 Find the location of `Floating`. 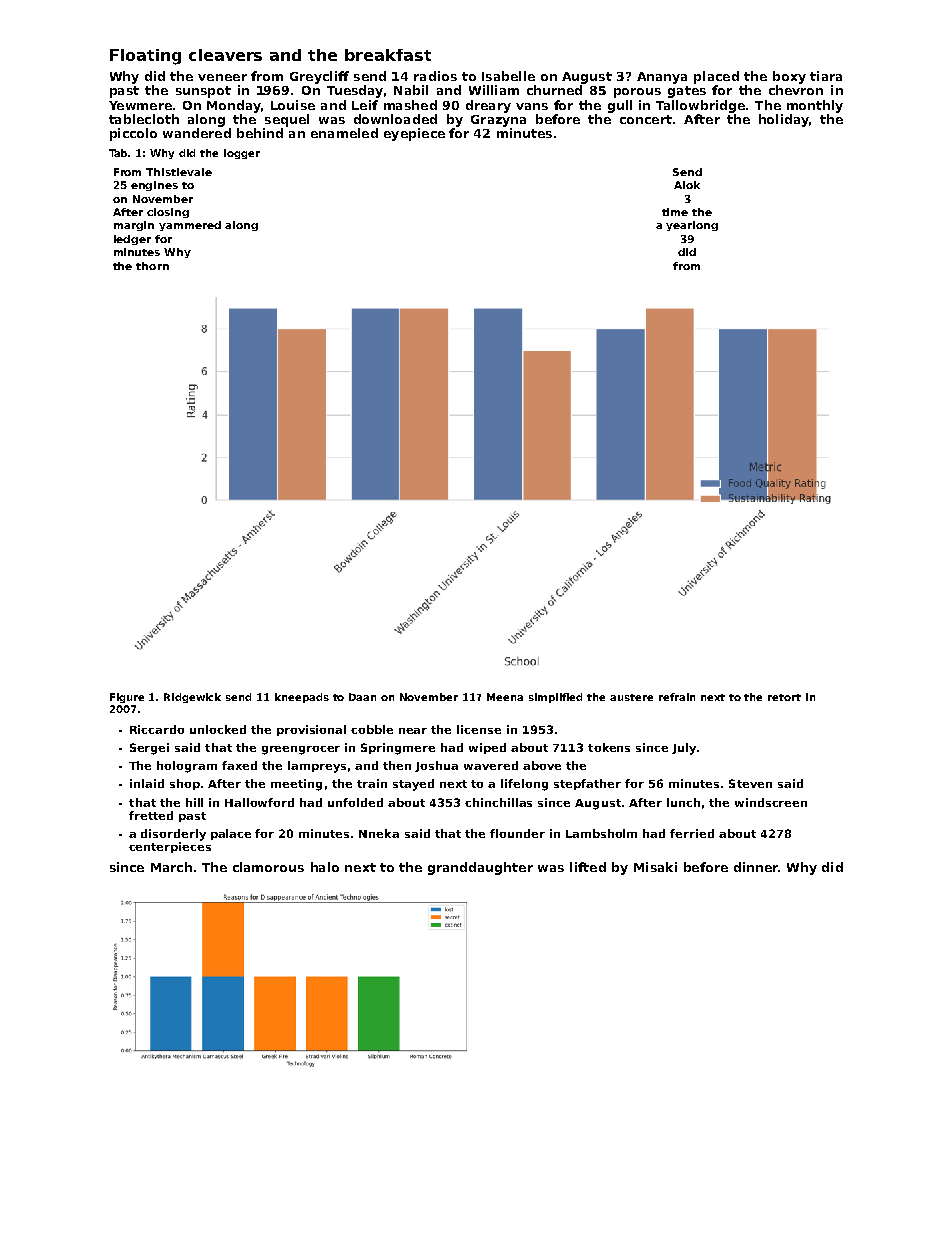

Floating is located at coordinates (145, 57).
